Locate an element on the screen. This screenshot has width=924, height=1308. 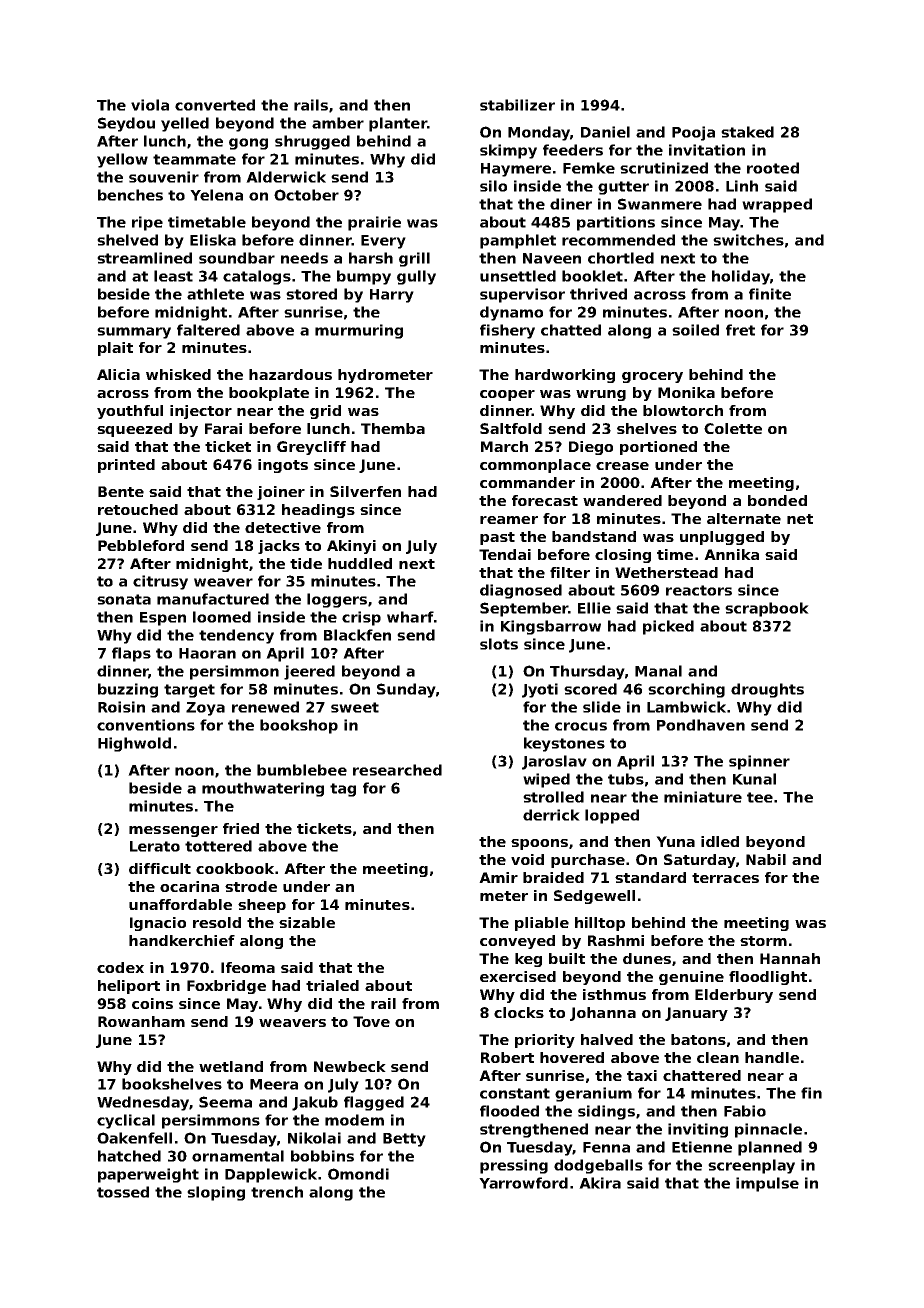
huddled is located at coordinates (360, 563).
